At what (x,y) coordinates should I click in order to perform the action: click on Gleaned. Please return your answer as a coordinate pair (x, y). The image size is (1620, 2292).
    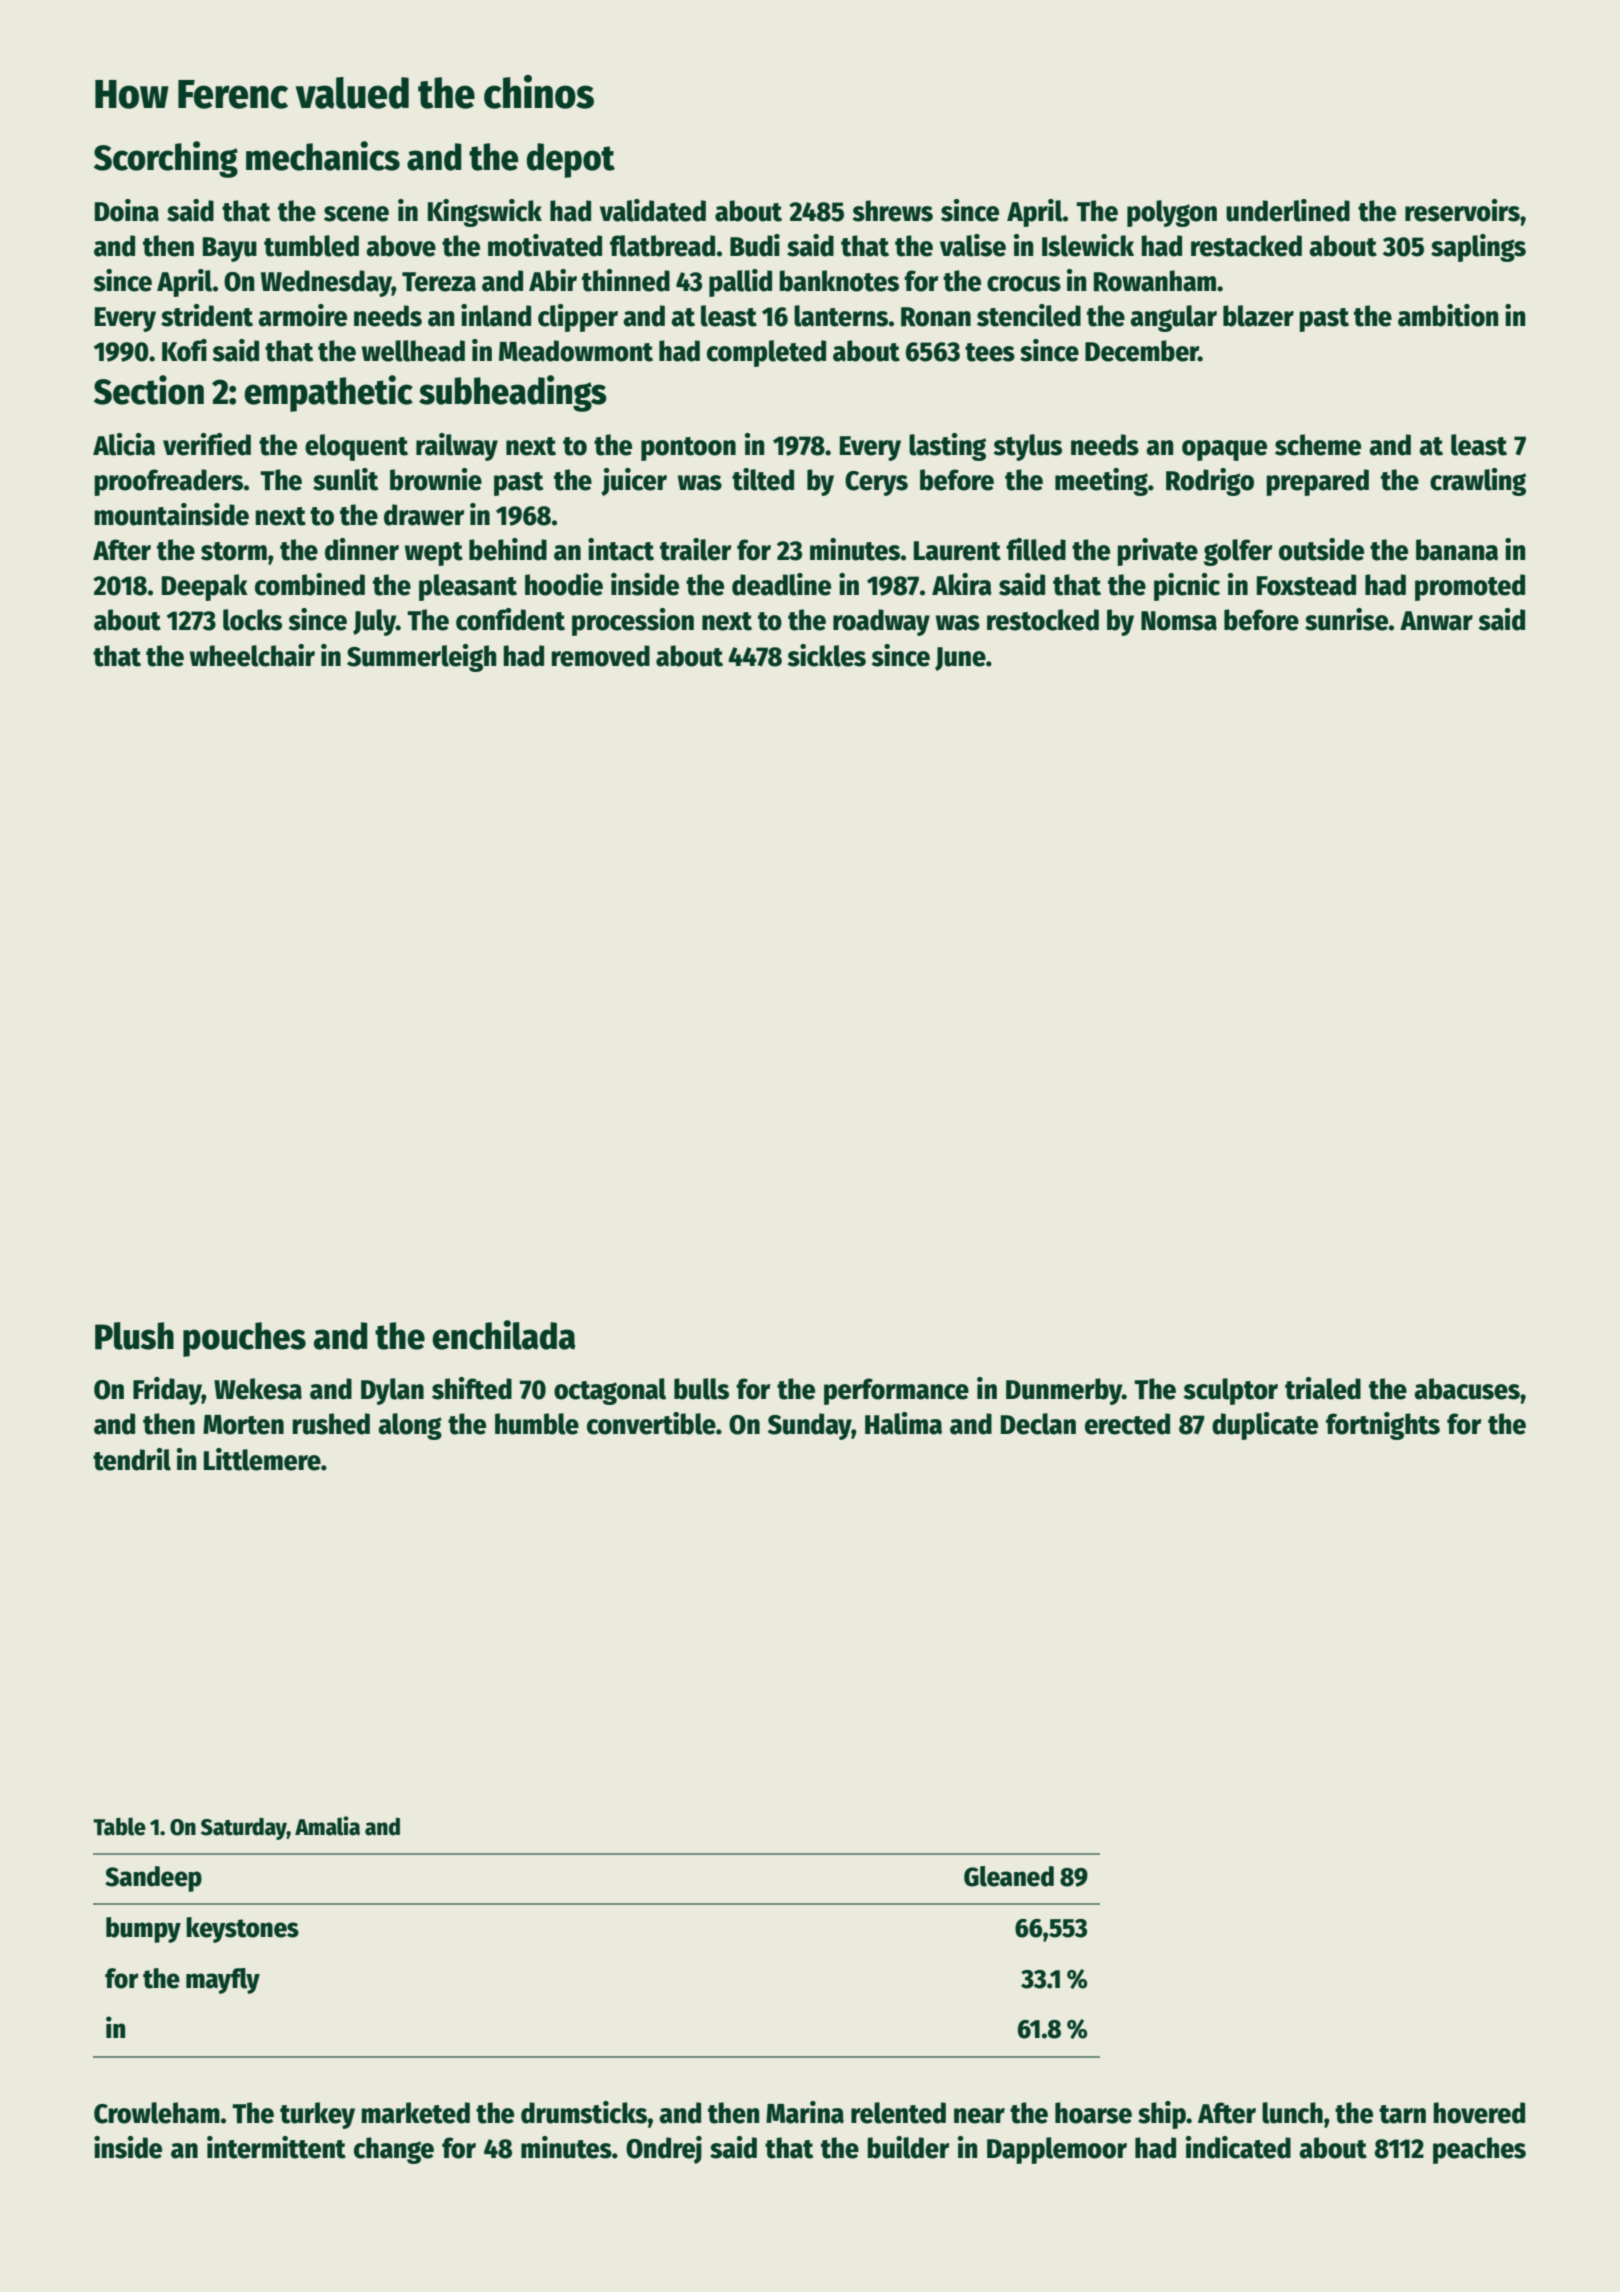
    Looking at the image, I should click on (1009, 1876).
